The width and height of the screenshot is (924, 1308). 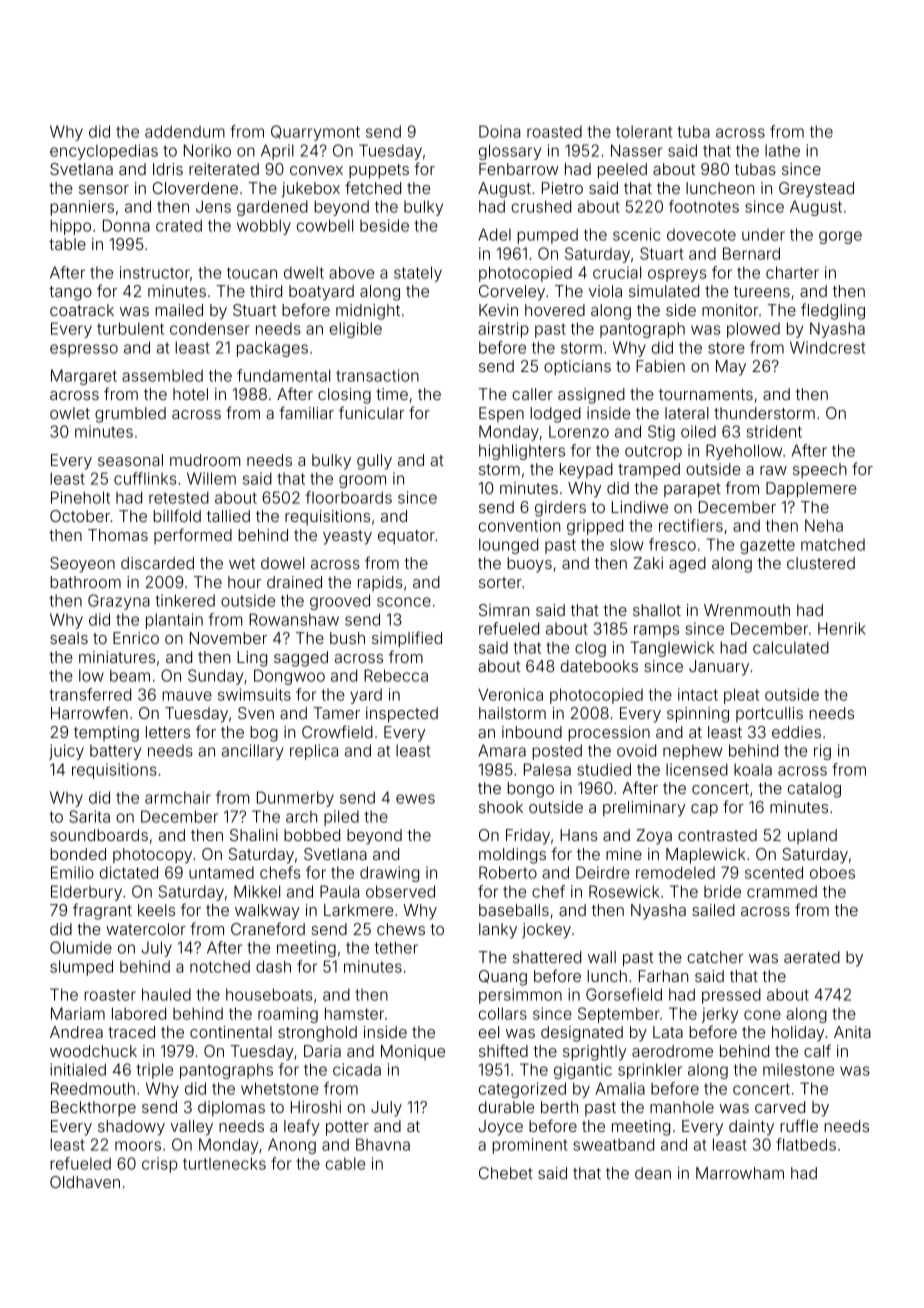 I want to click on aerated, so click(x=812, y=957).
